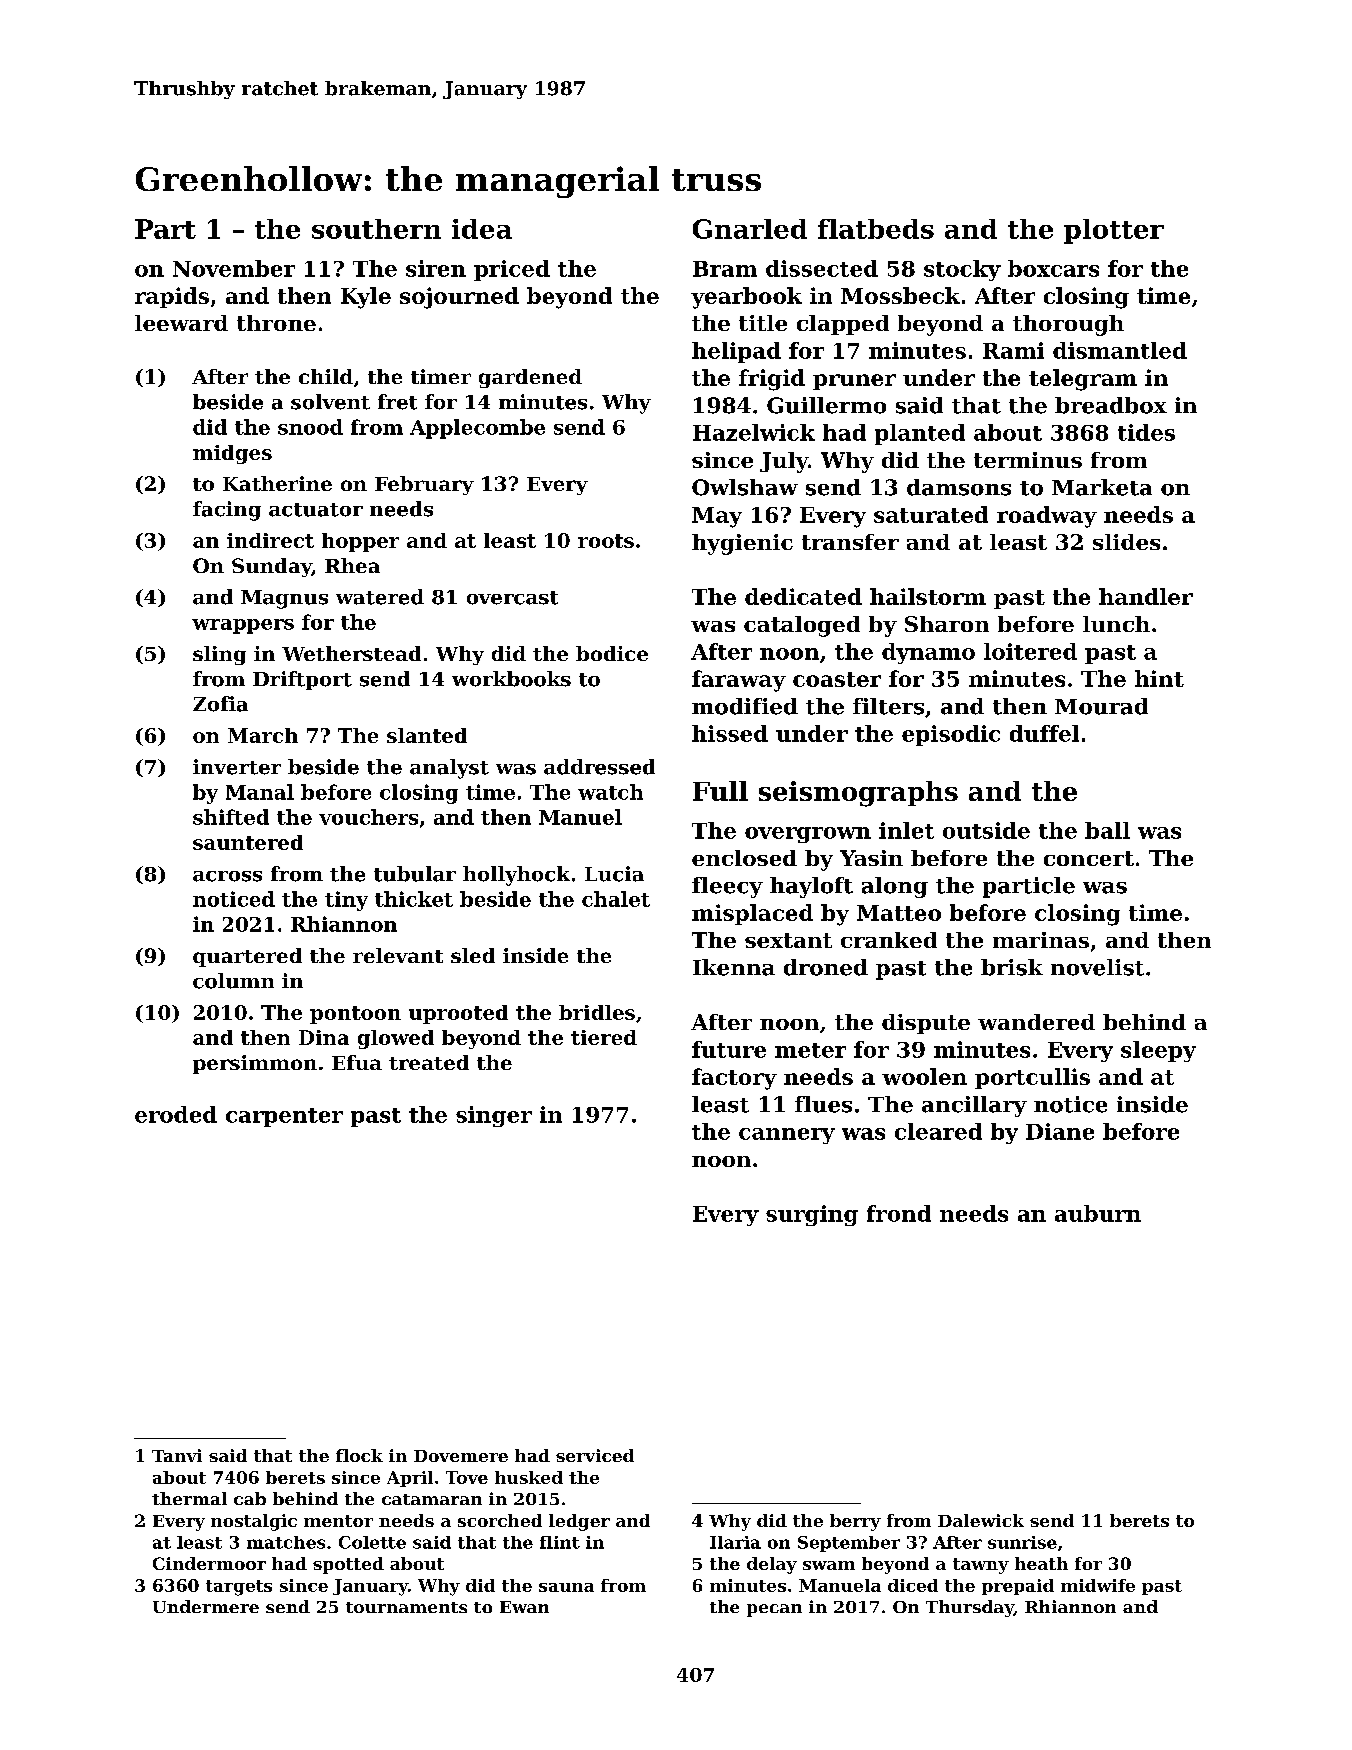 The width and height of the document is (1352, 1750). What do you see at coordinates (376, 229) in the document?
I see `southern` at bounding box center [376, 229].
